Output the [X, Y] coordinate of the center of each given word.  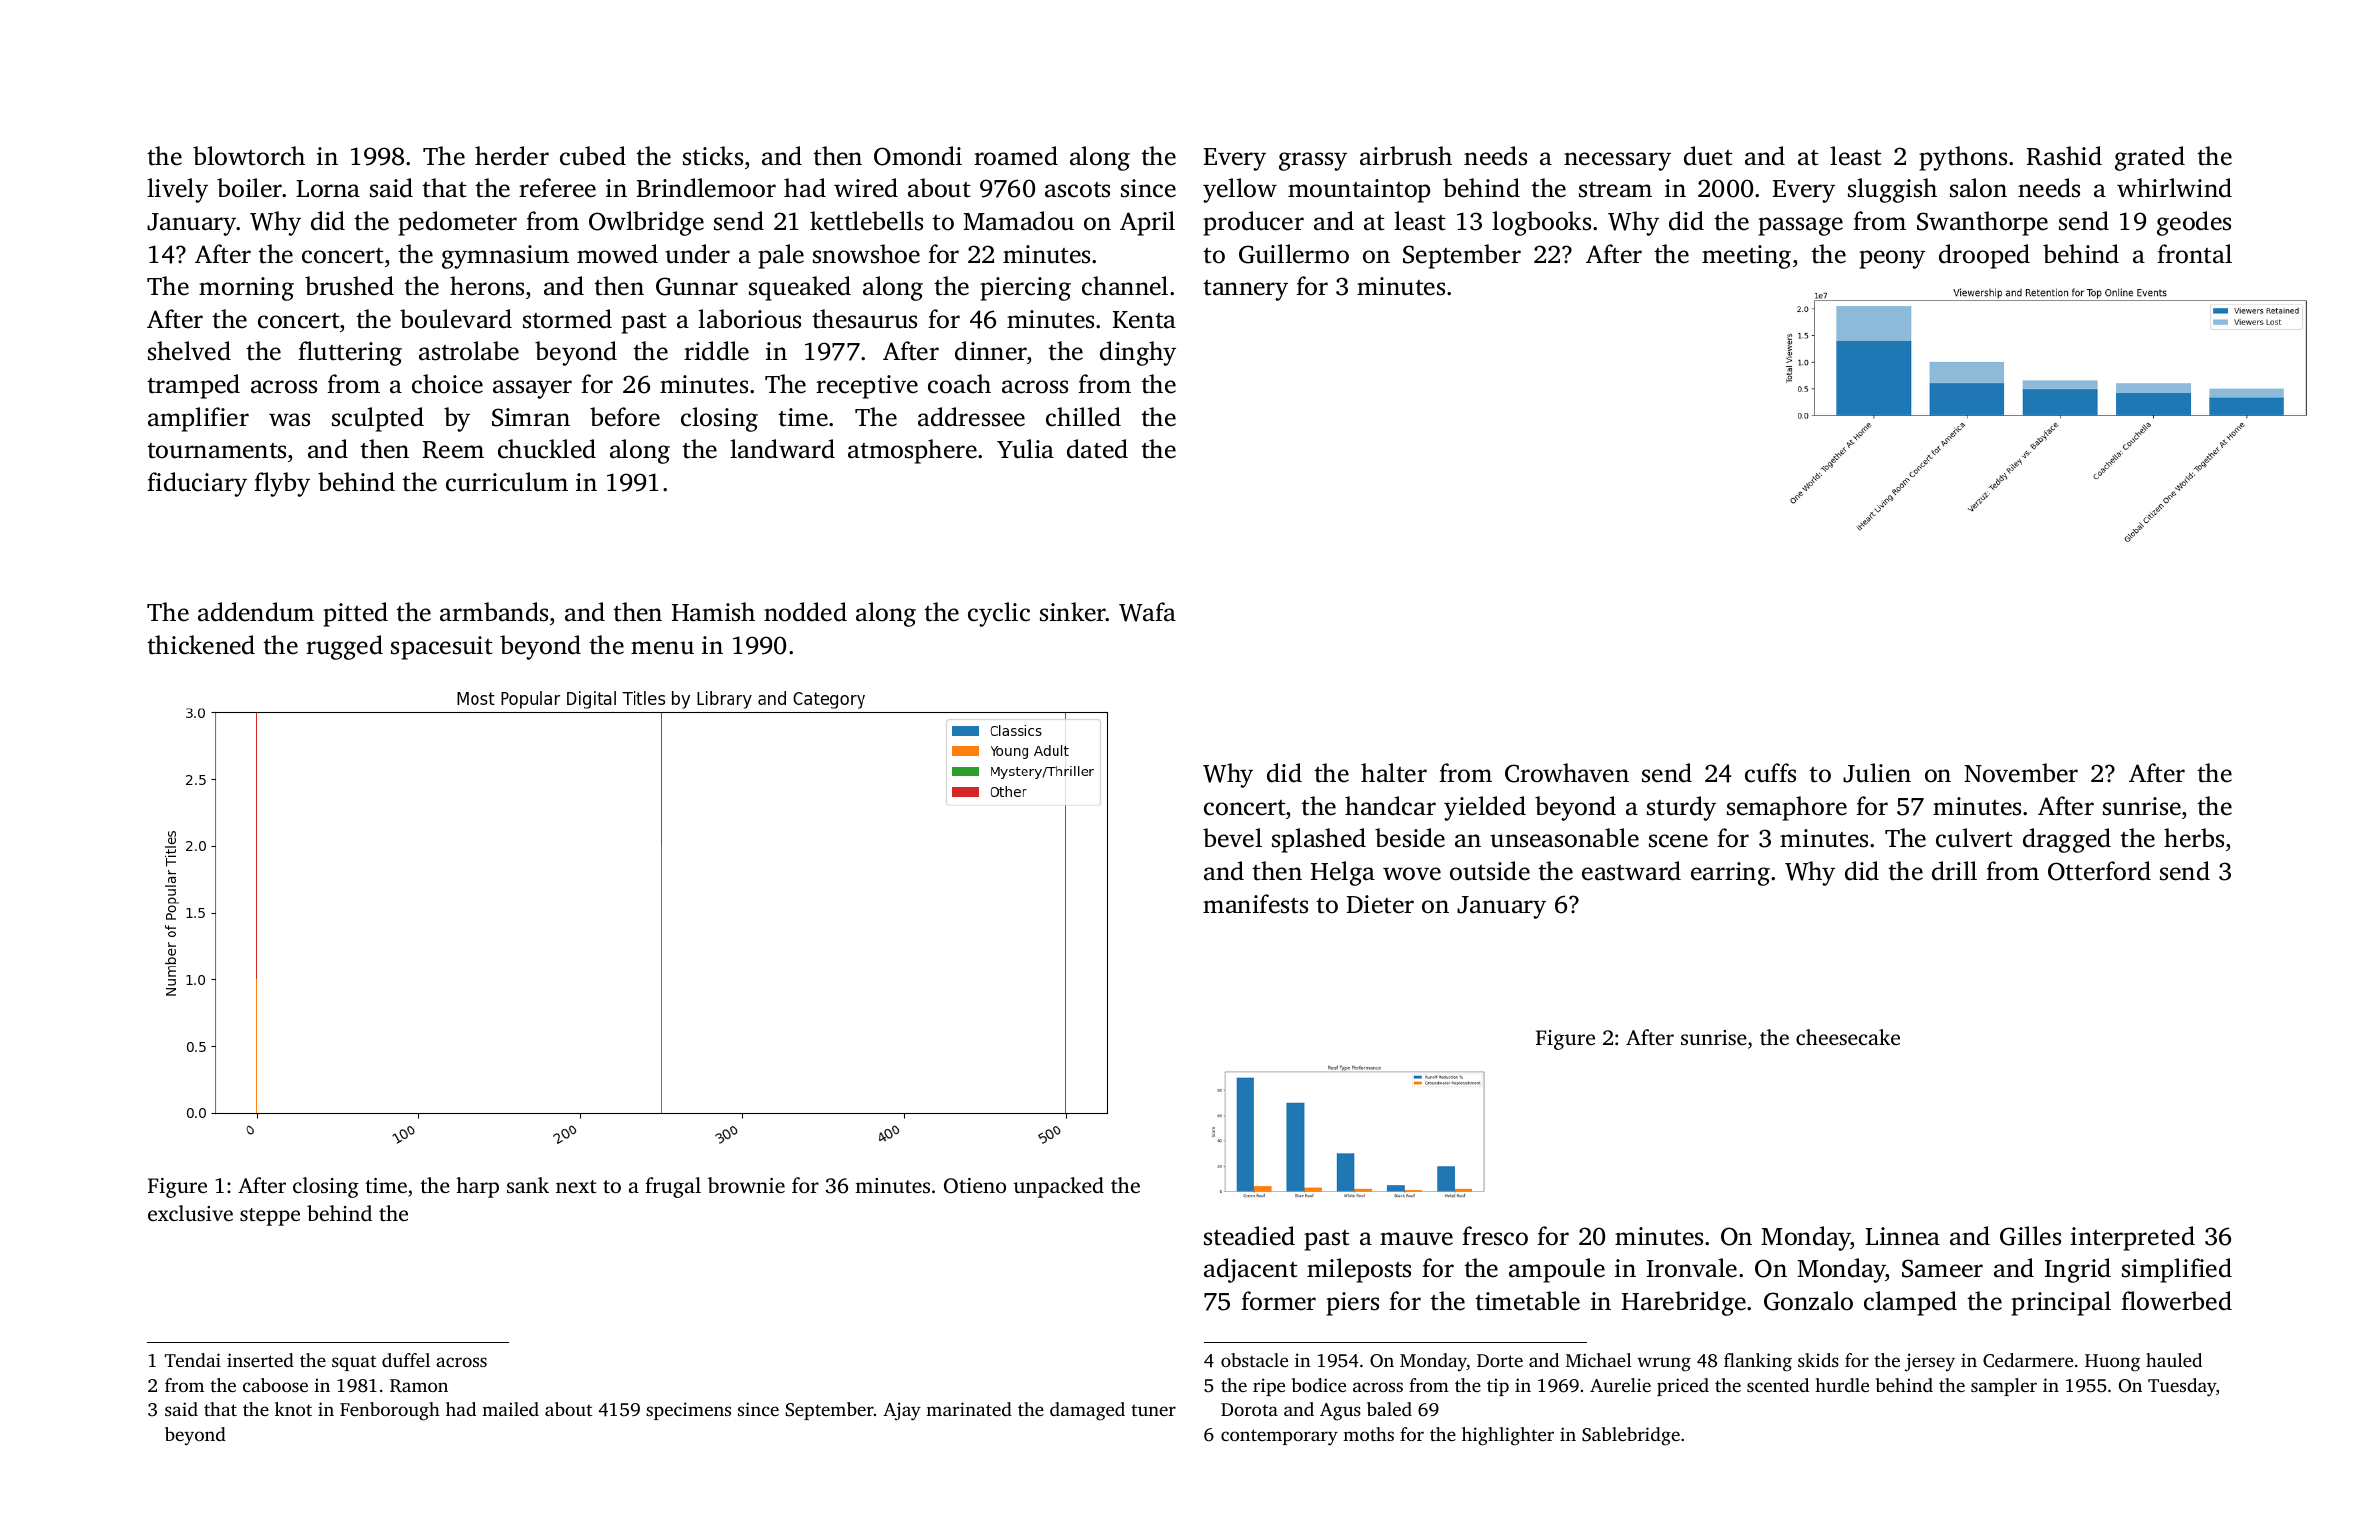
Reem [453, 450]
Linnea [1902, 1236]
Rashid [2064, 156]
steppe [270, 1217]
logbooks [1541, 223]
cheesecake [1848, 1037]
